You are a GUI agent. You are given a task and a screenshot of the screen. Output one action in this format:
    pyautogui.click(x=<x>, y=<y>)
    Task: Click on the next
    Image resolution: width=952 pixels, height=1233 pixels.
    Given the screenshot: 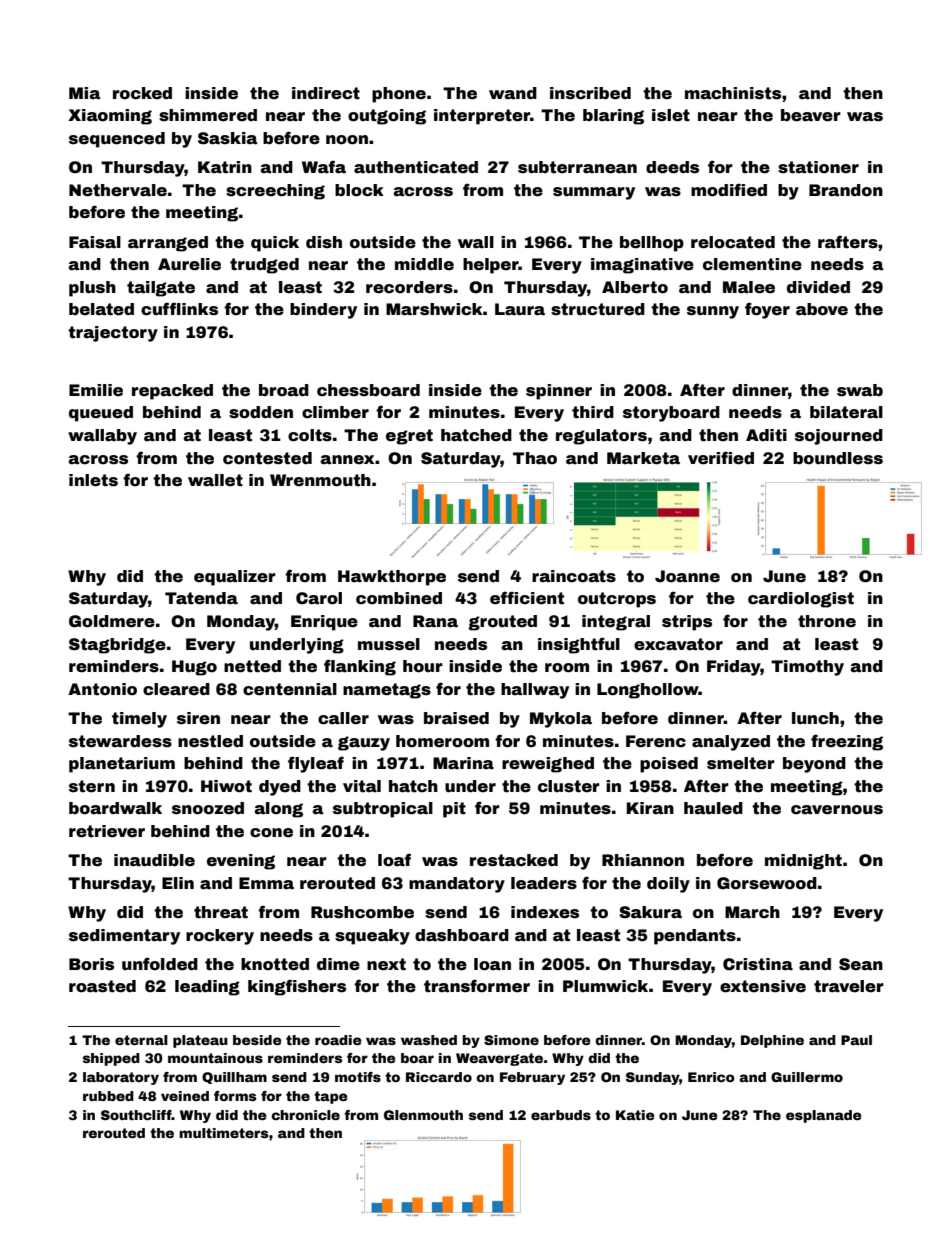 What is the action you would take?
    pyautogui.click(x=386, y=964)
